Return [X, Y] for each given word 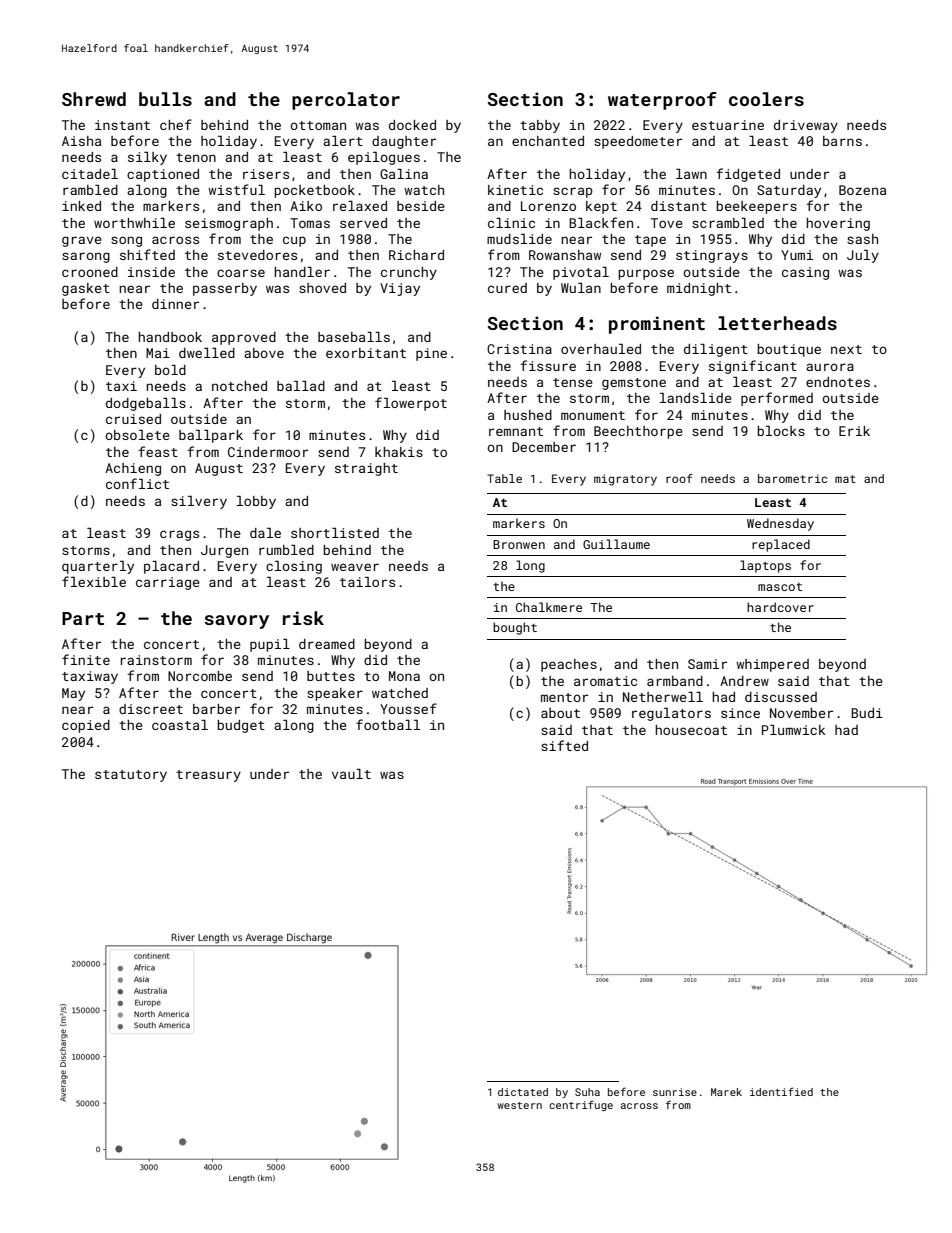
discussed [781, 697]
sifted [564, 745]
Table [504, 478]
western [519, 1105]
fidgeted [748, 175]
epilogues [384, 158]
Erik [854, 431]
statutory [131, 776]
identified [781, 1091]
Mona [404, 676]
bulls [165, 99]
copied [86, 726]
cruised [133, 419]
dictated [523, 1092]
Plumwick [793, 730]
